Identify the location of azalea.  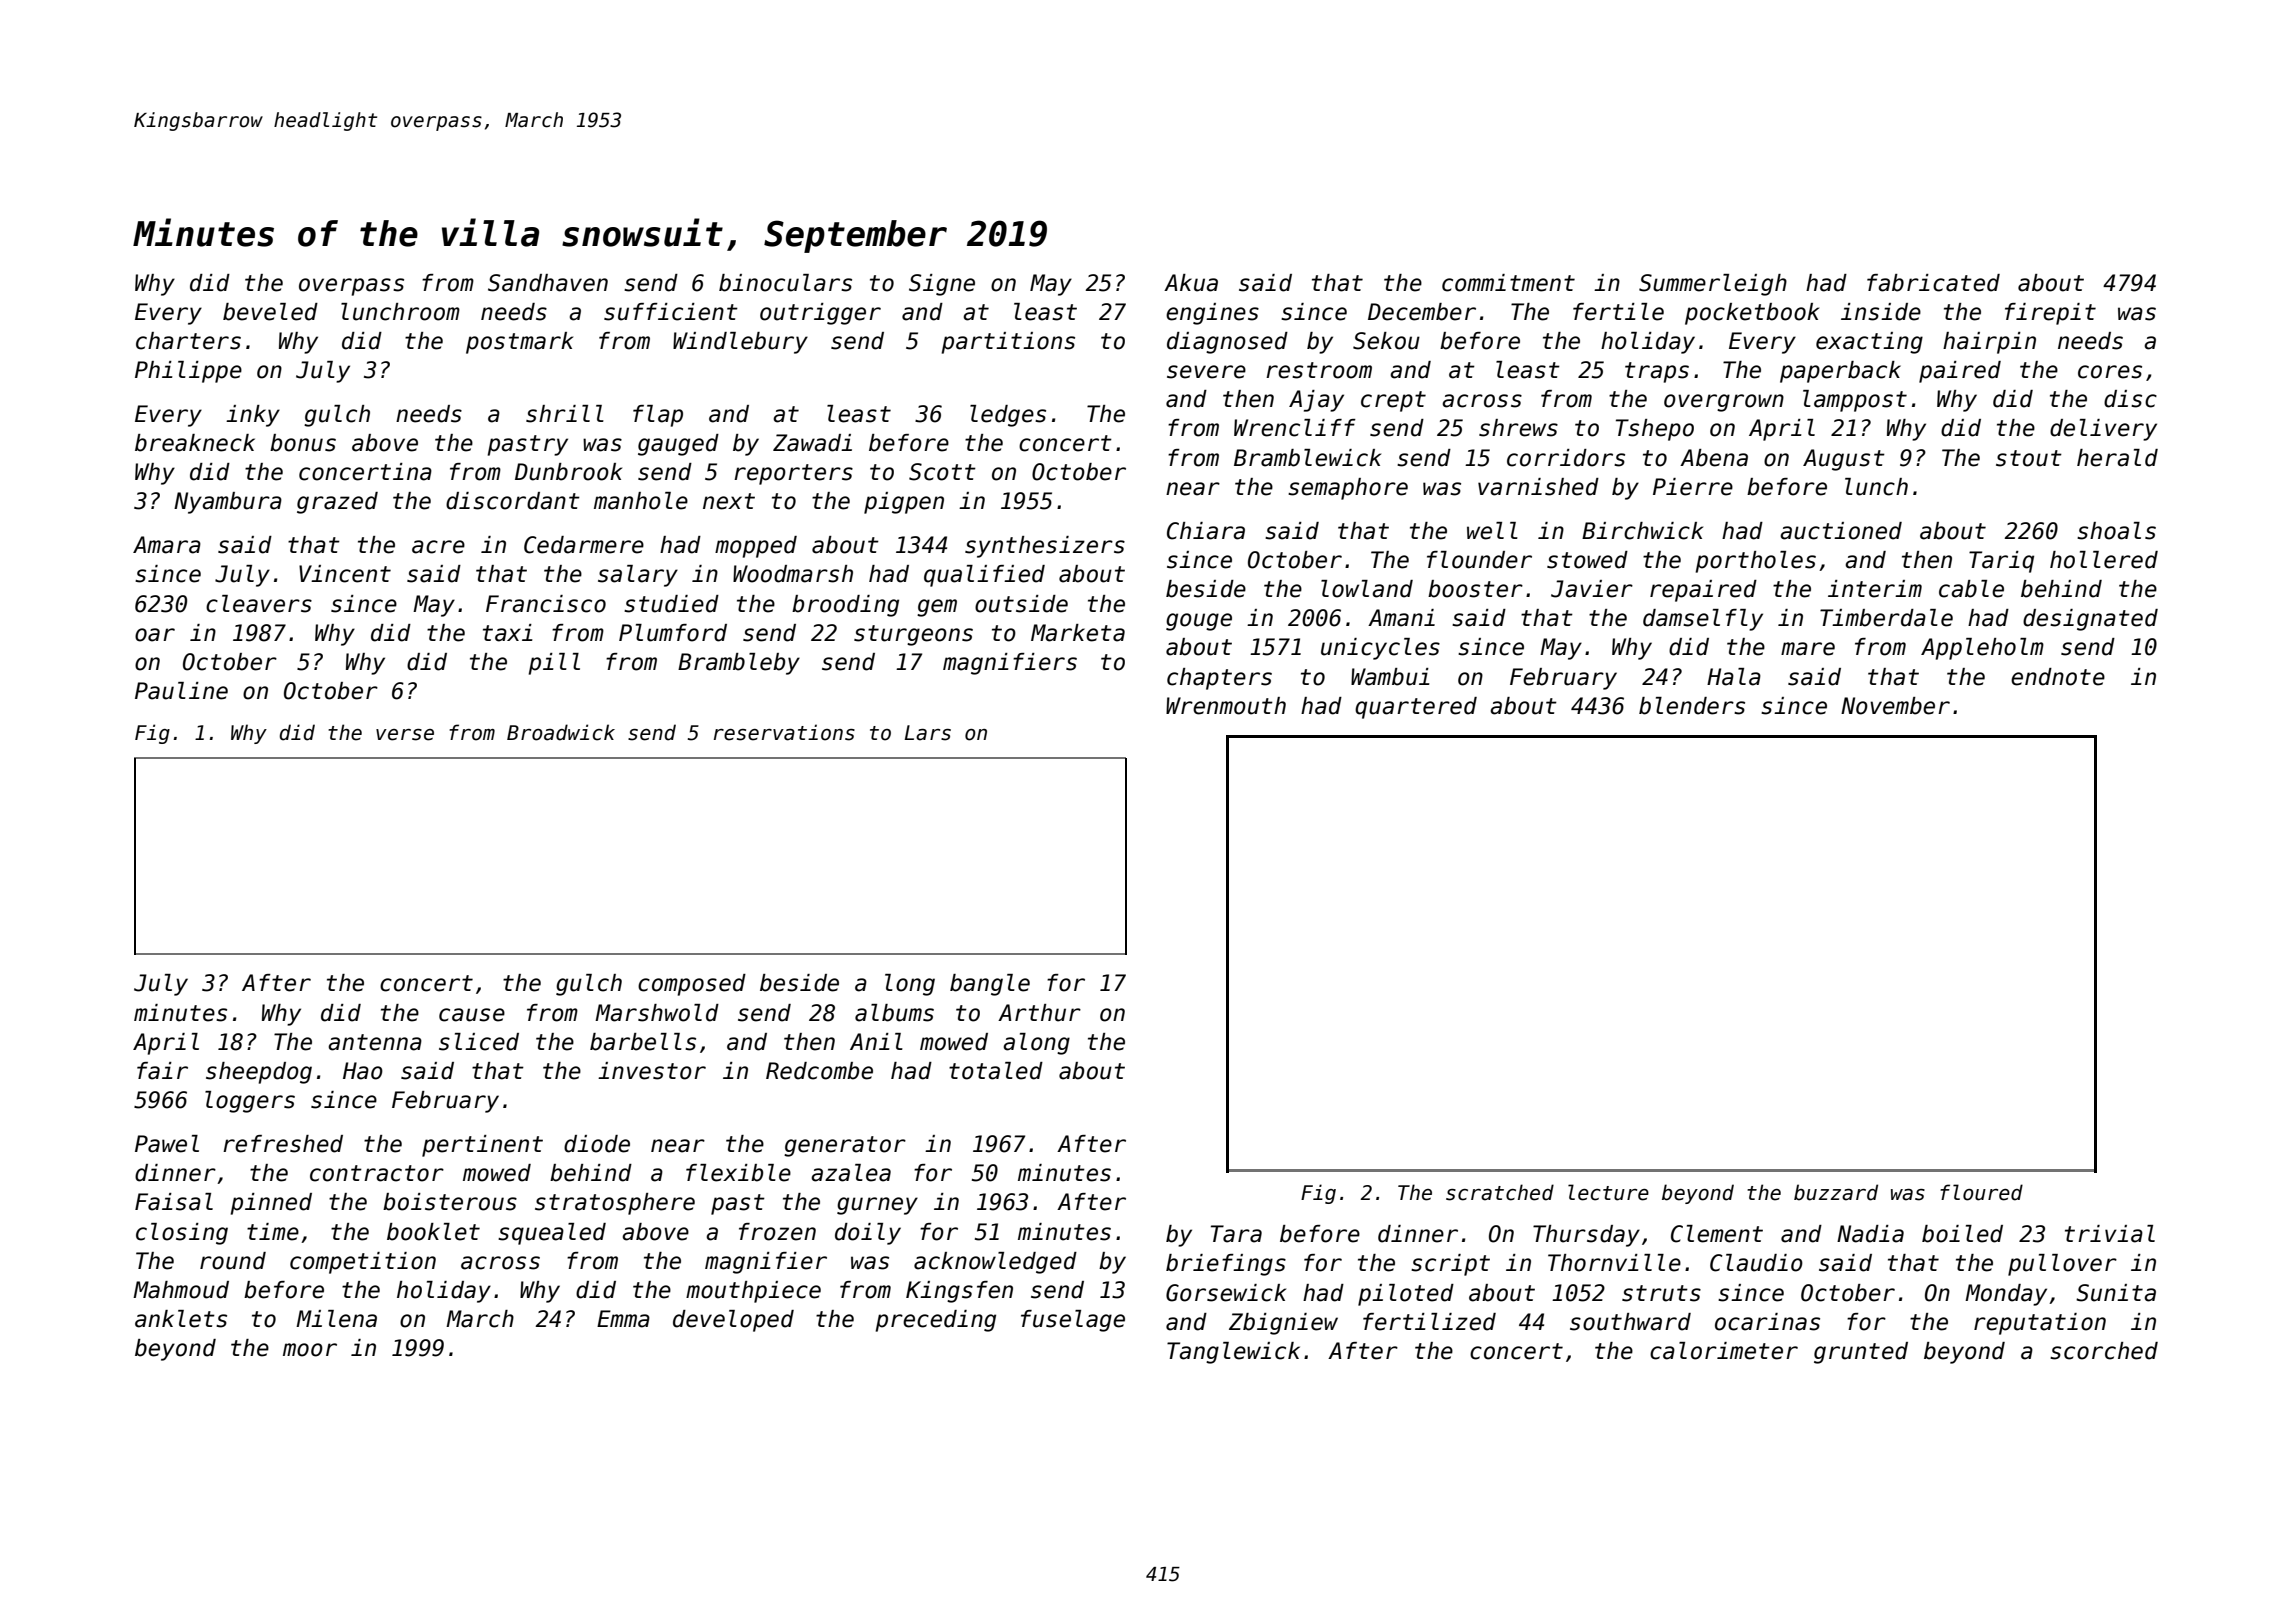
(851, 1173).
